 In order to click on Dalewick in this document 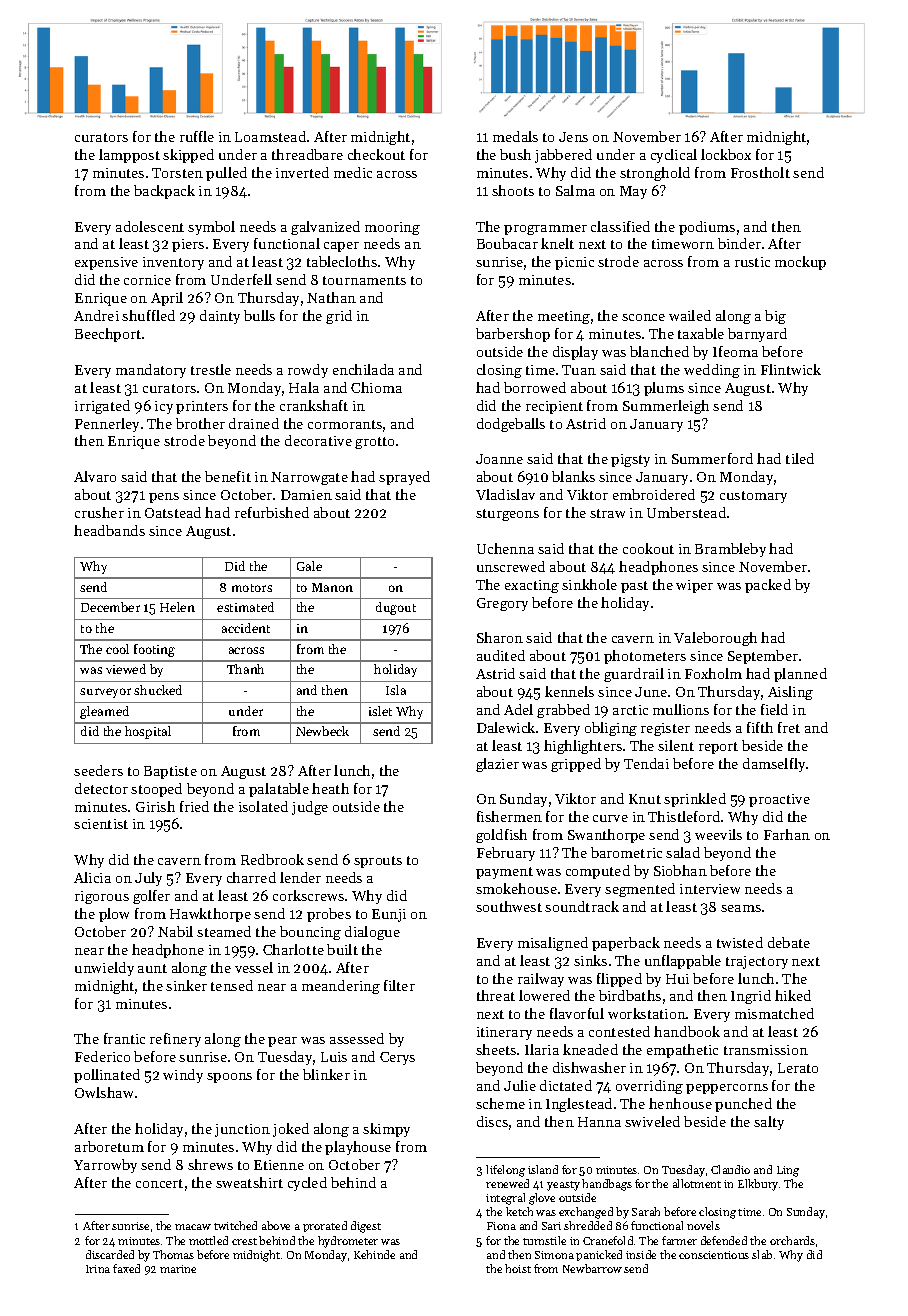, I will do `click(506, 727)`.
